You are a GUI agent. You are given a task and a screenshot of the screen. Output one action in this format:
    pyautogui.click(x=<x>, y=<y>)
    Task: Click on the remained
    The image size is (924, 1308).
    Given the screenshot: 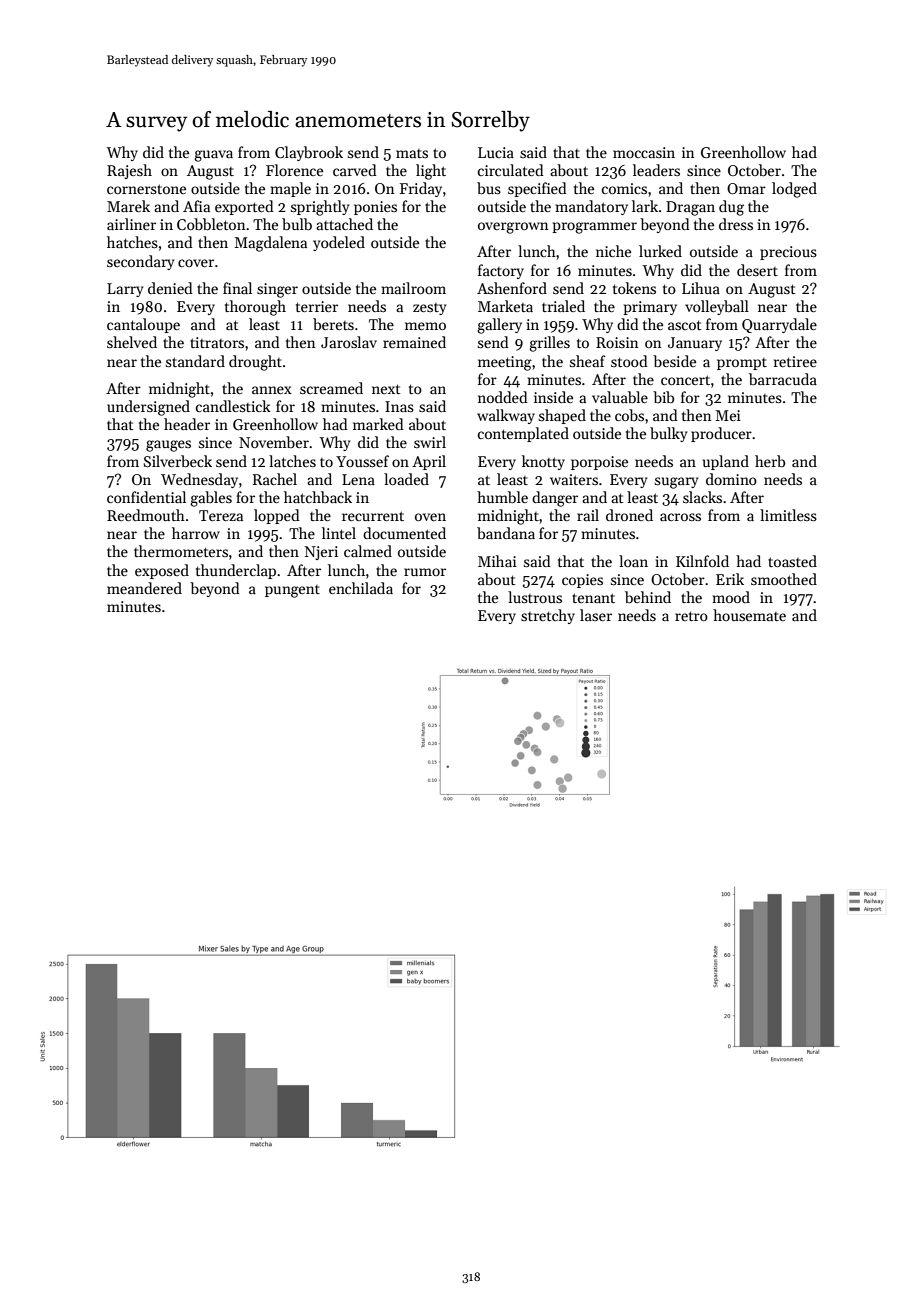 What is the action you would take?
    pyautogui.click(x=414, y=342)
